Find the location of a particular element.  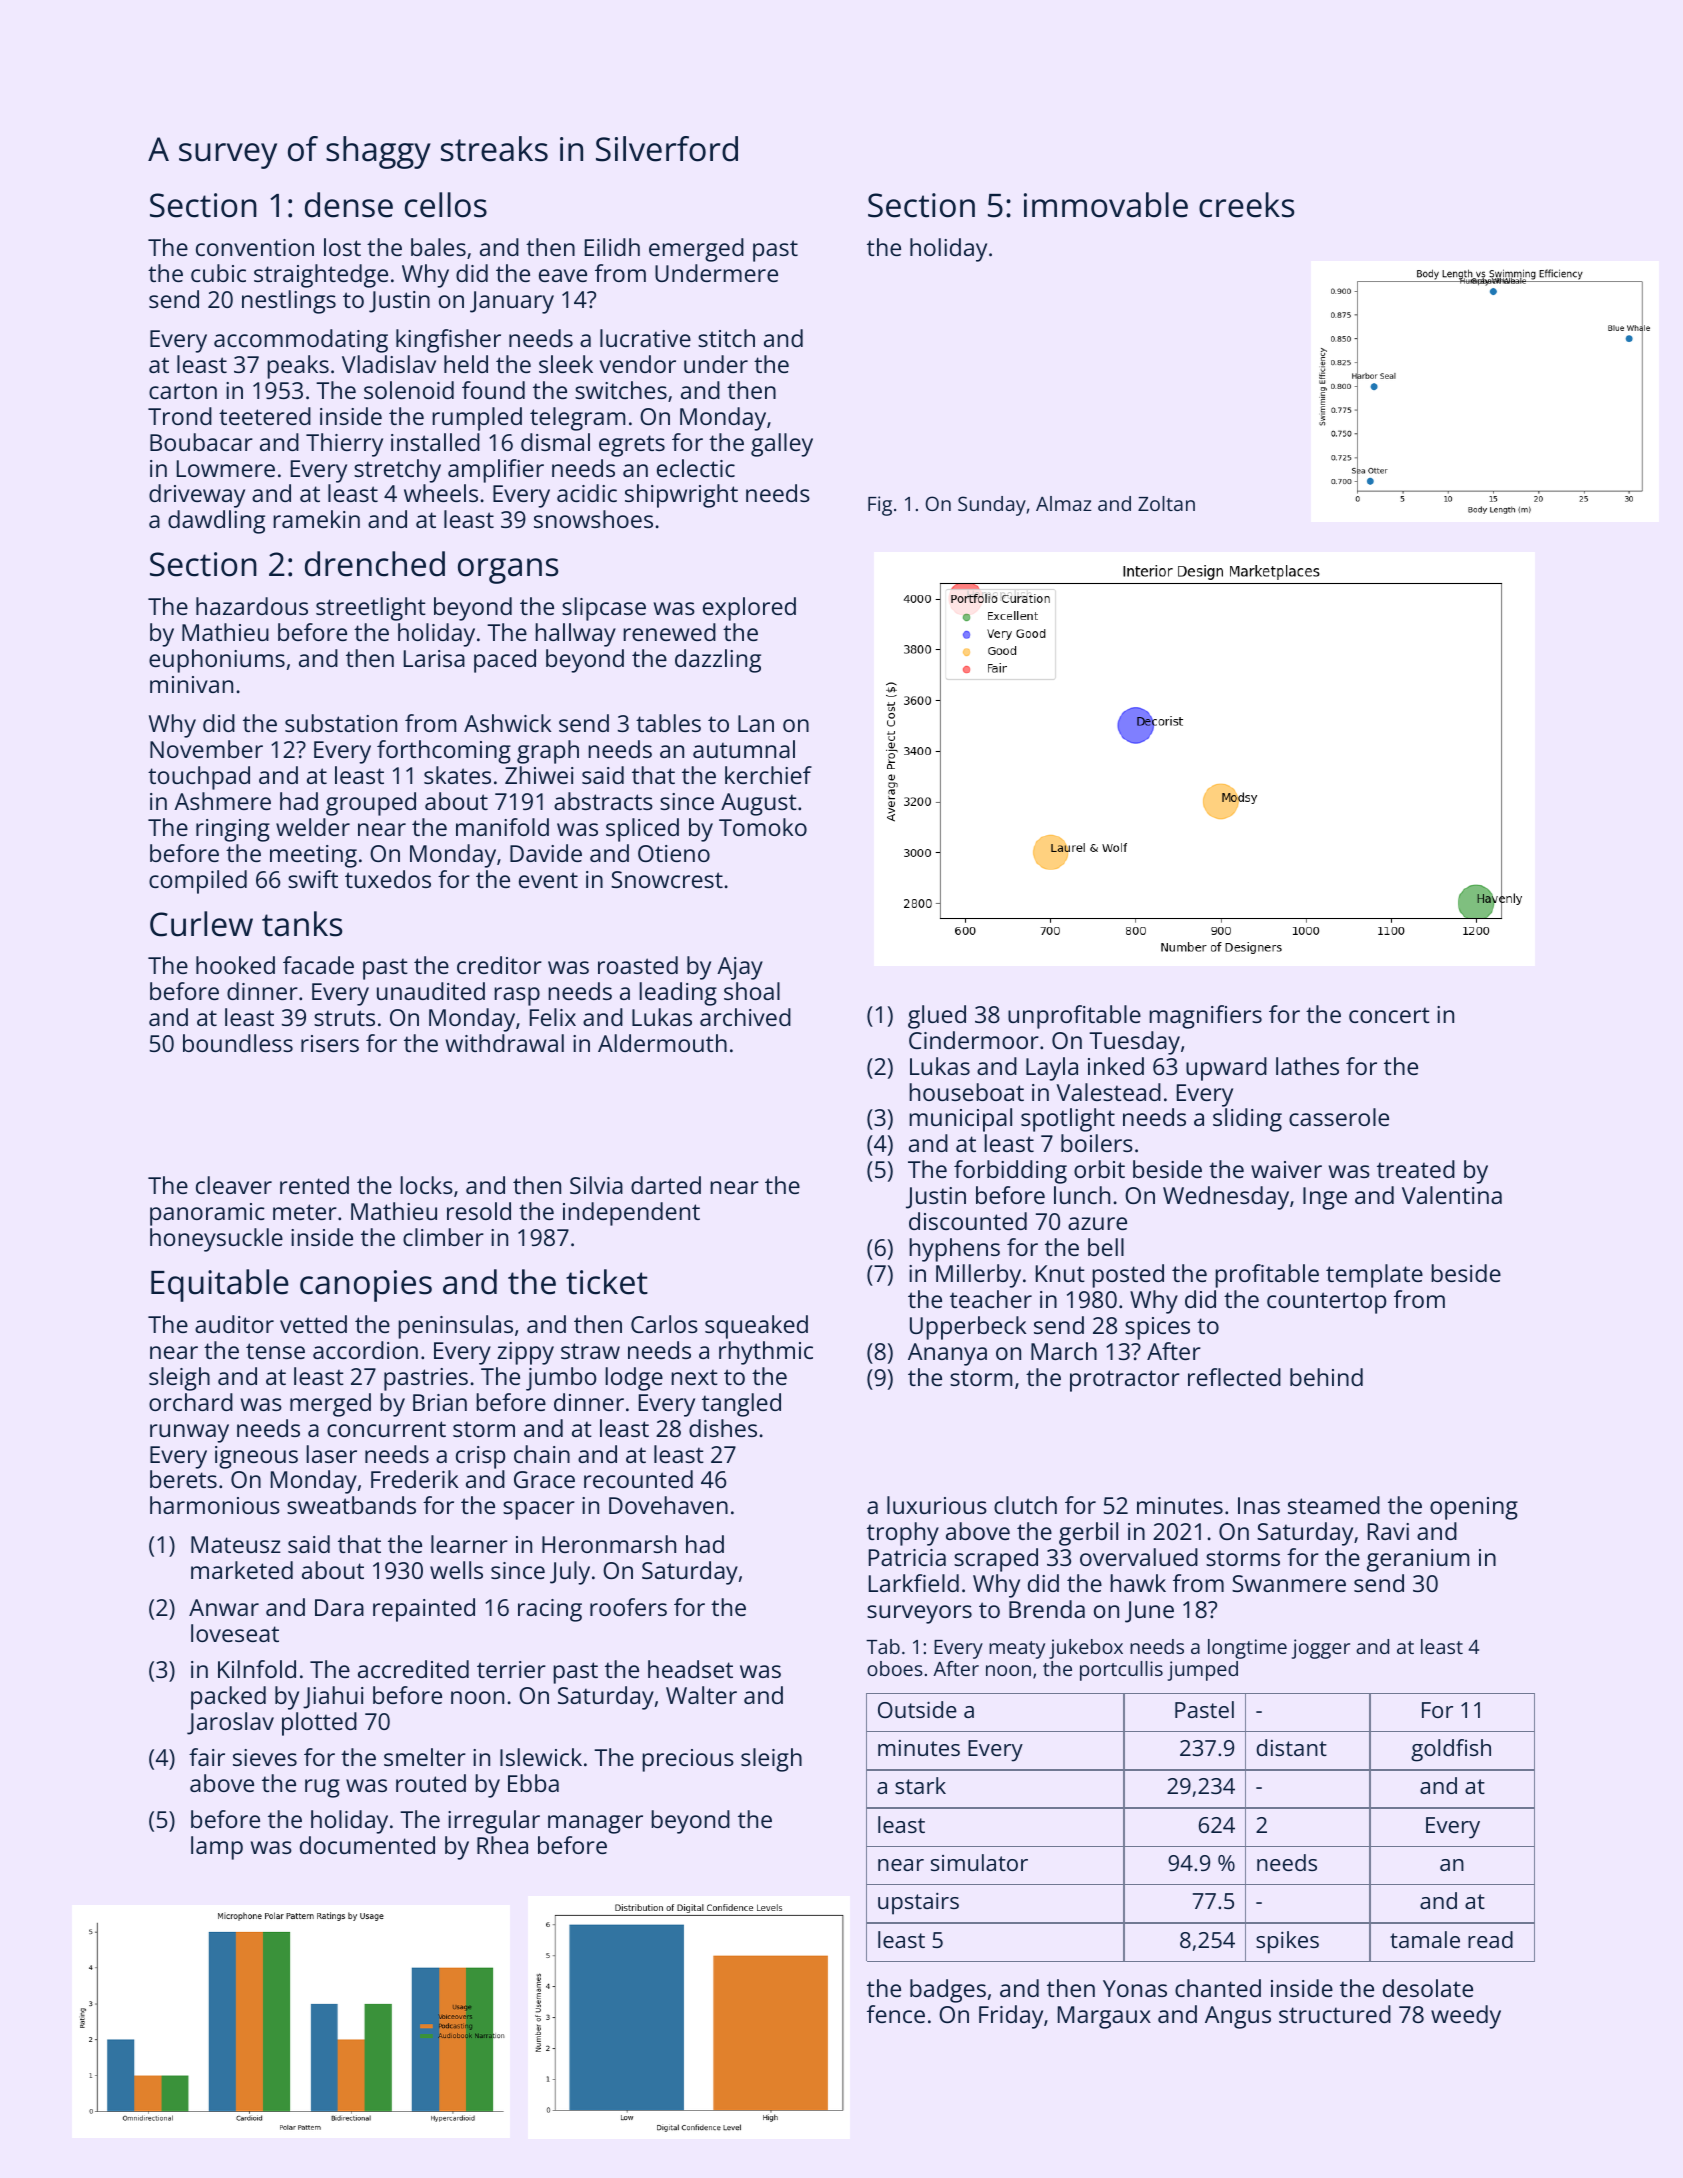

hazardous is located at coordinates (252, 606).
